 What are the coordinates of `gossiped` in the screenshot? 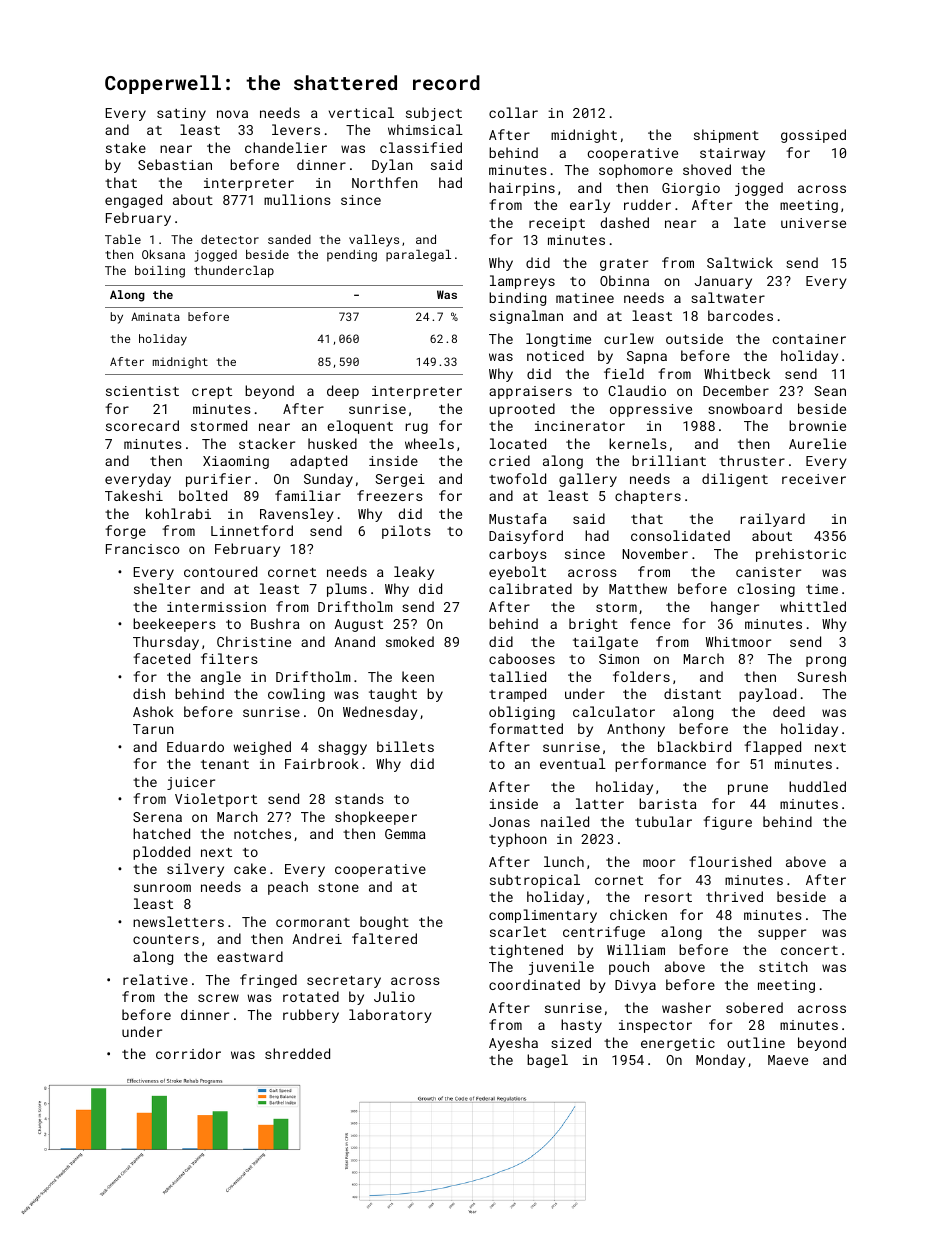 It's located at (813, 136).
